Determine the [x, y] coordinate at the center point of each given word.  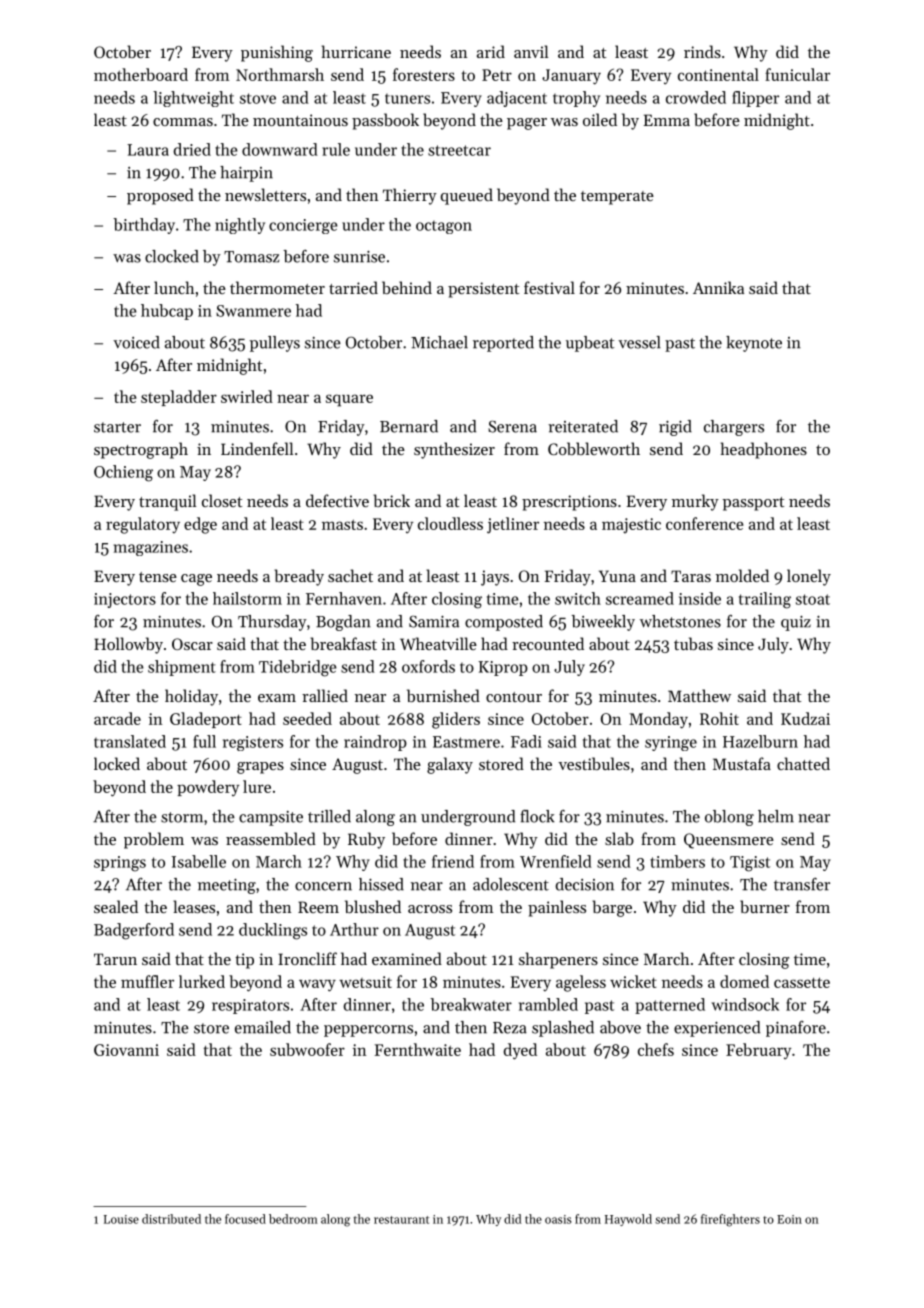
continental [718, 74]
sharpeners [558, 960]
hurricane [356, 51]
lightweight [193, 99]
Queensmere [729, 841]
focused [245, 1219]
